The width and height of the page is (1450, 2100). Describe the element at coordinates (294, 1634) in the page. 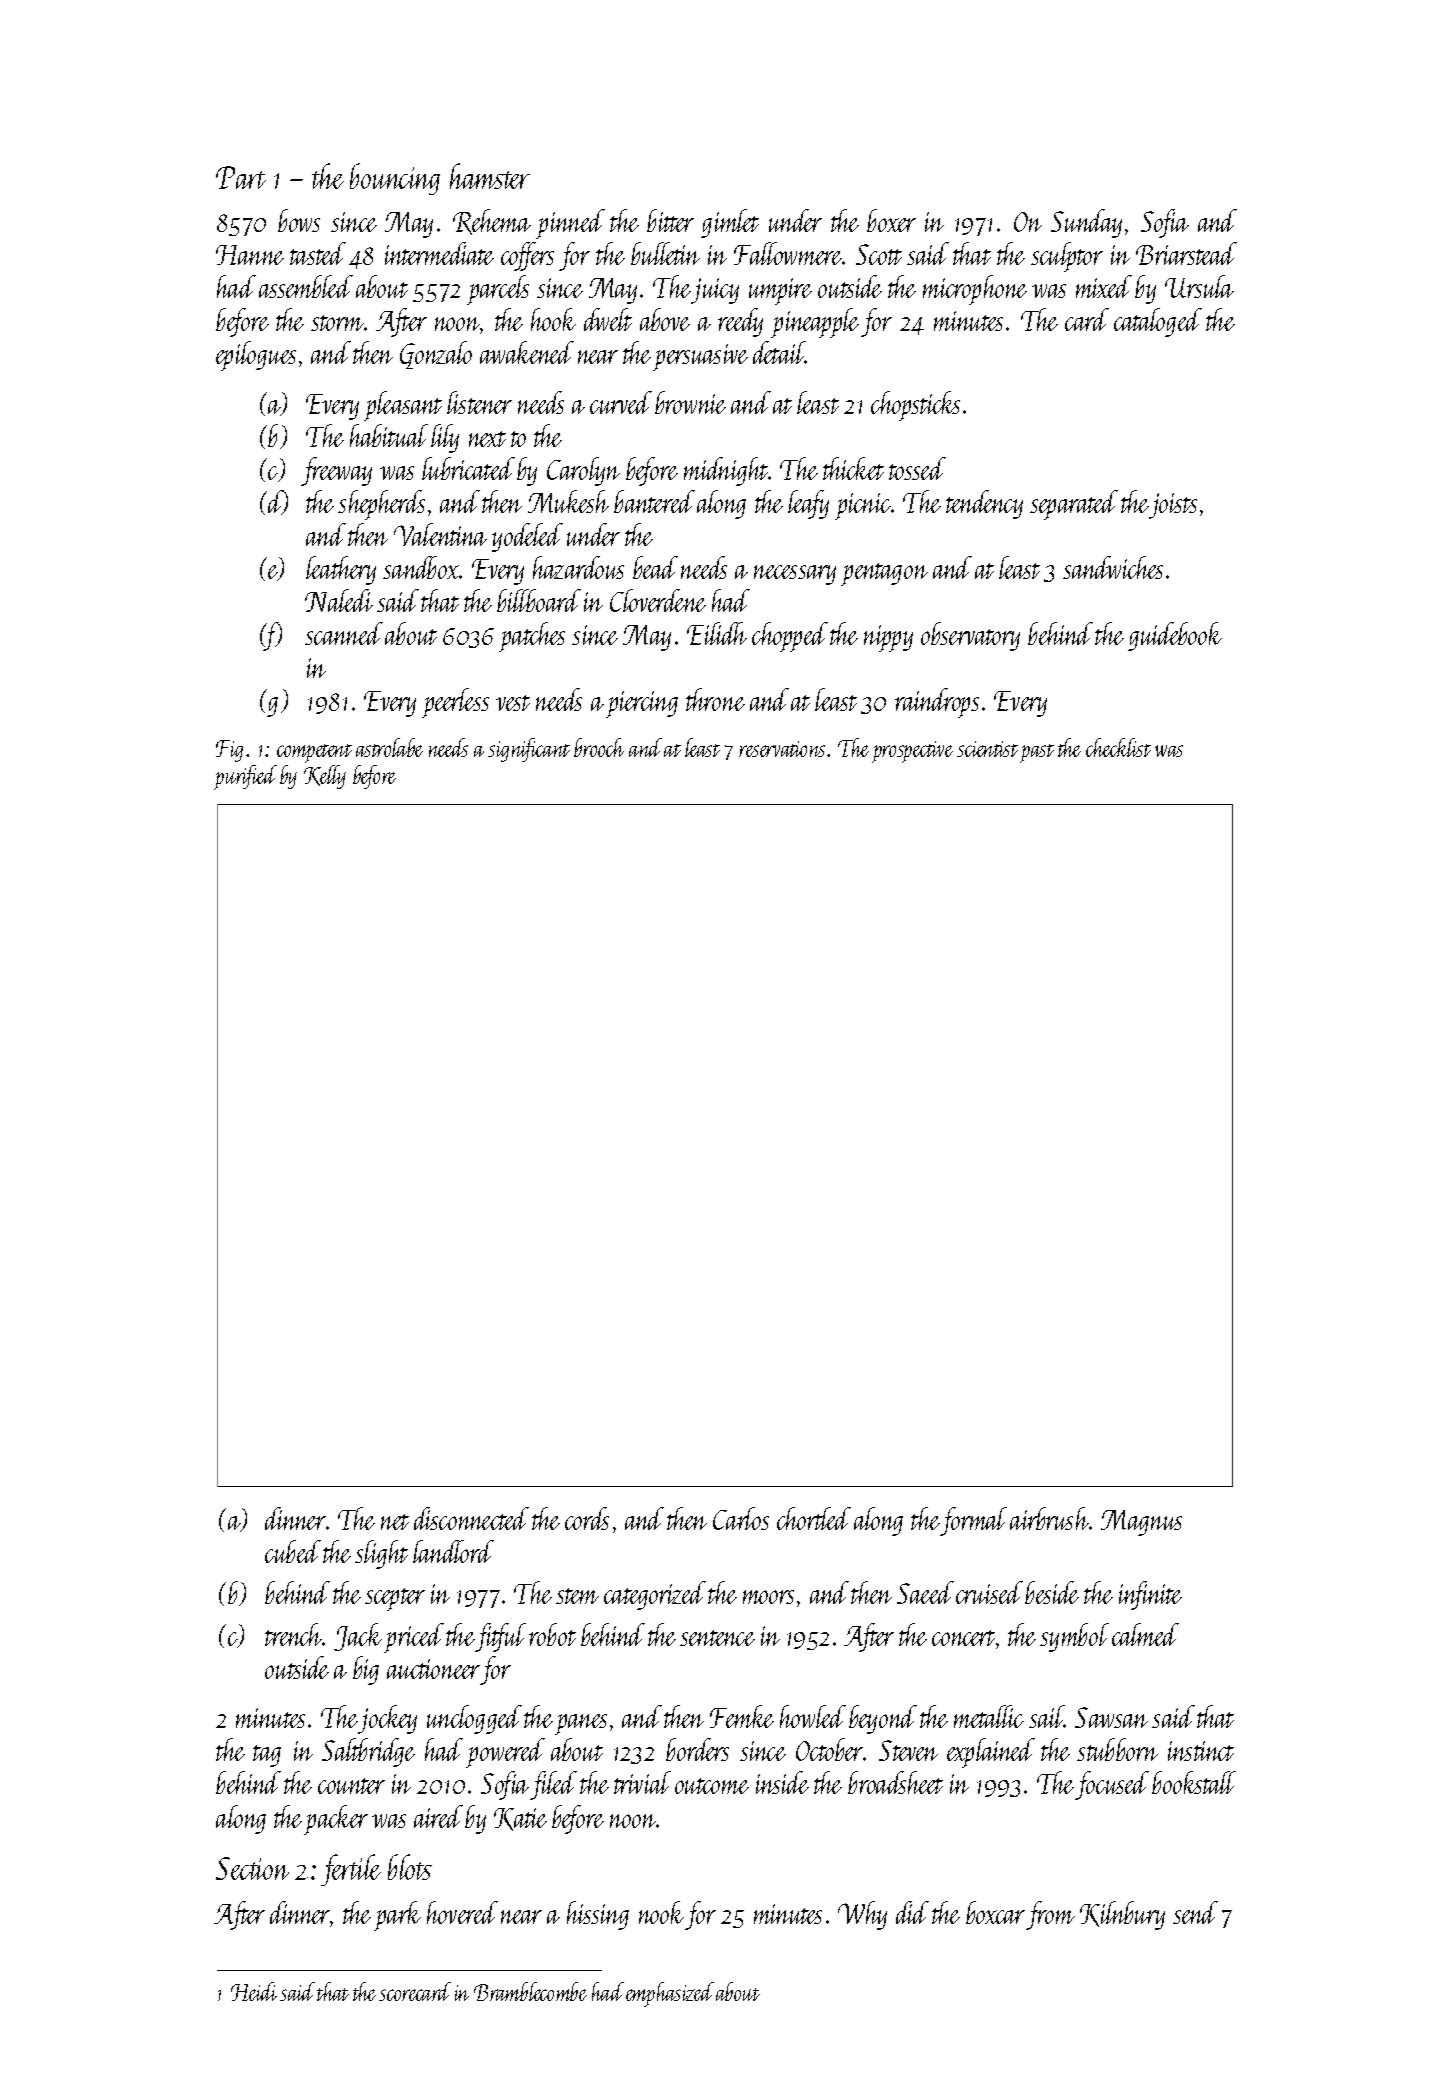

I see `trench` at that location.
